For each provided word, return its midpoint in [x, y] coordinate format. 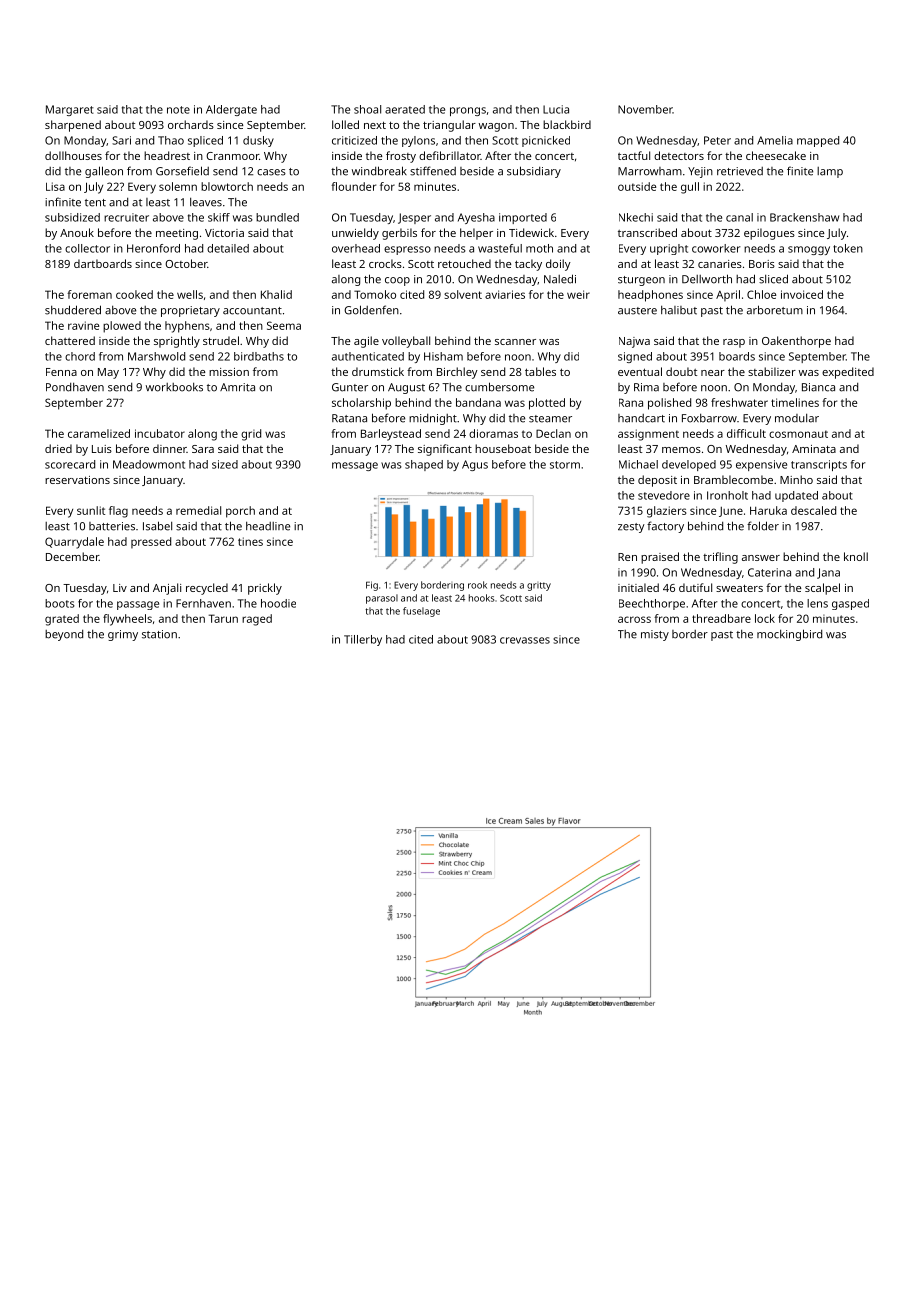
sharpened [73, 126]
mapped [818, 141]
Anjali [167, 589]
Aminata [814, 449]
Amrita [237, 387]
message [355, 466]
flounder [353, 186]
